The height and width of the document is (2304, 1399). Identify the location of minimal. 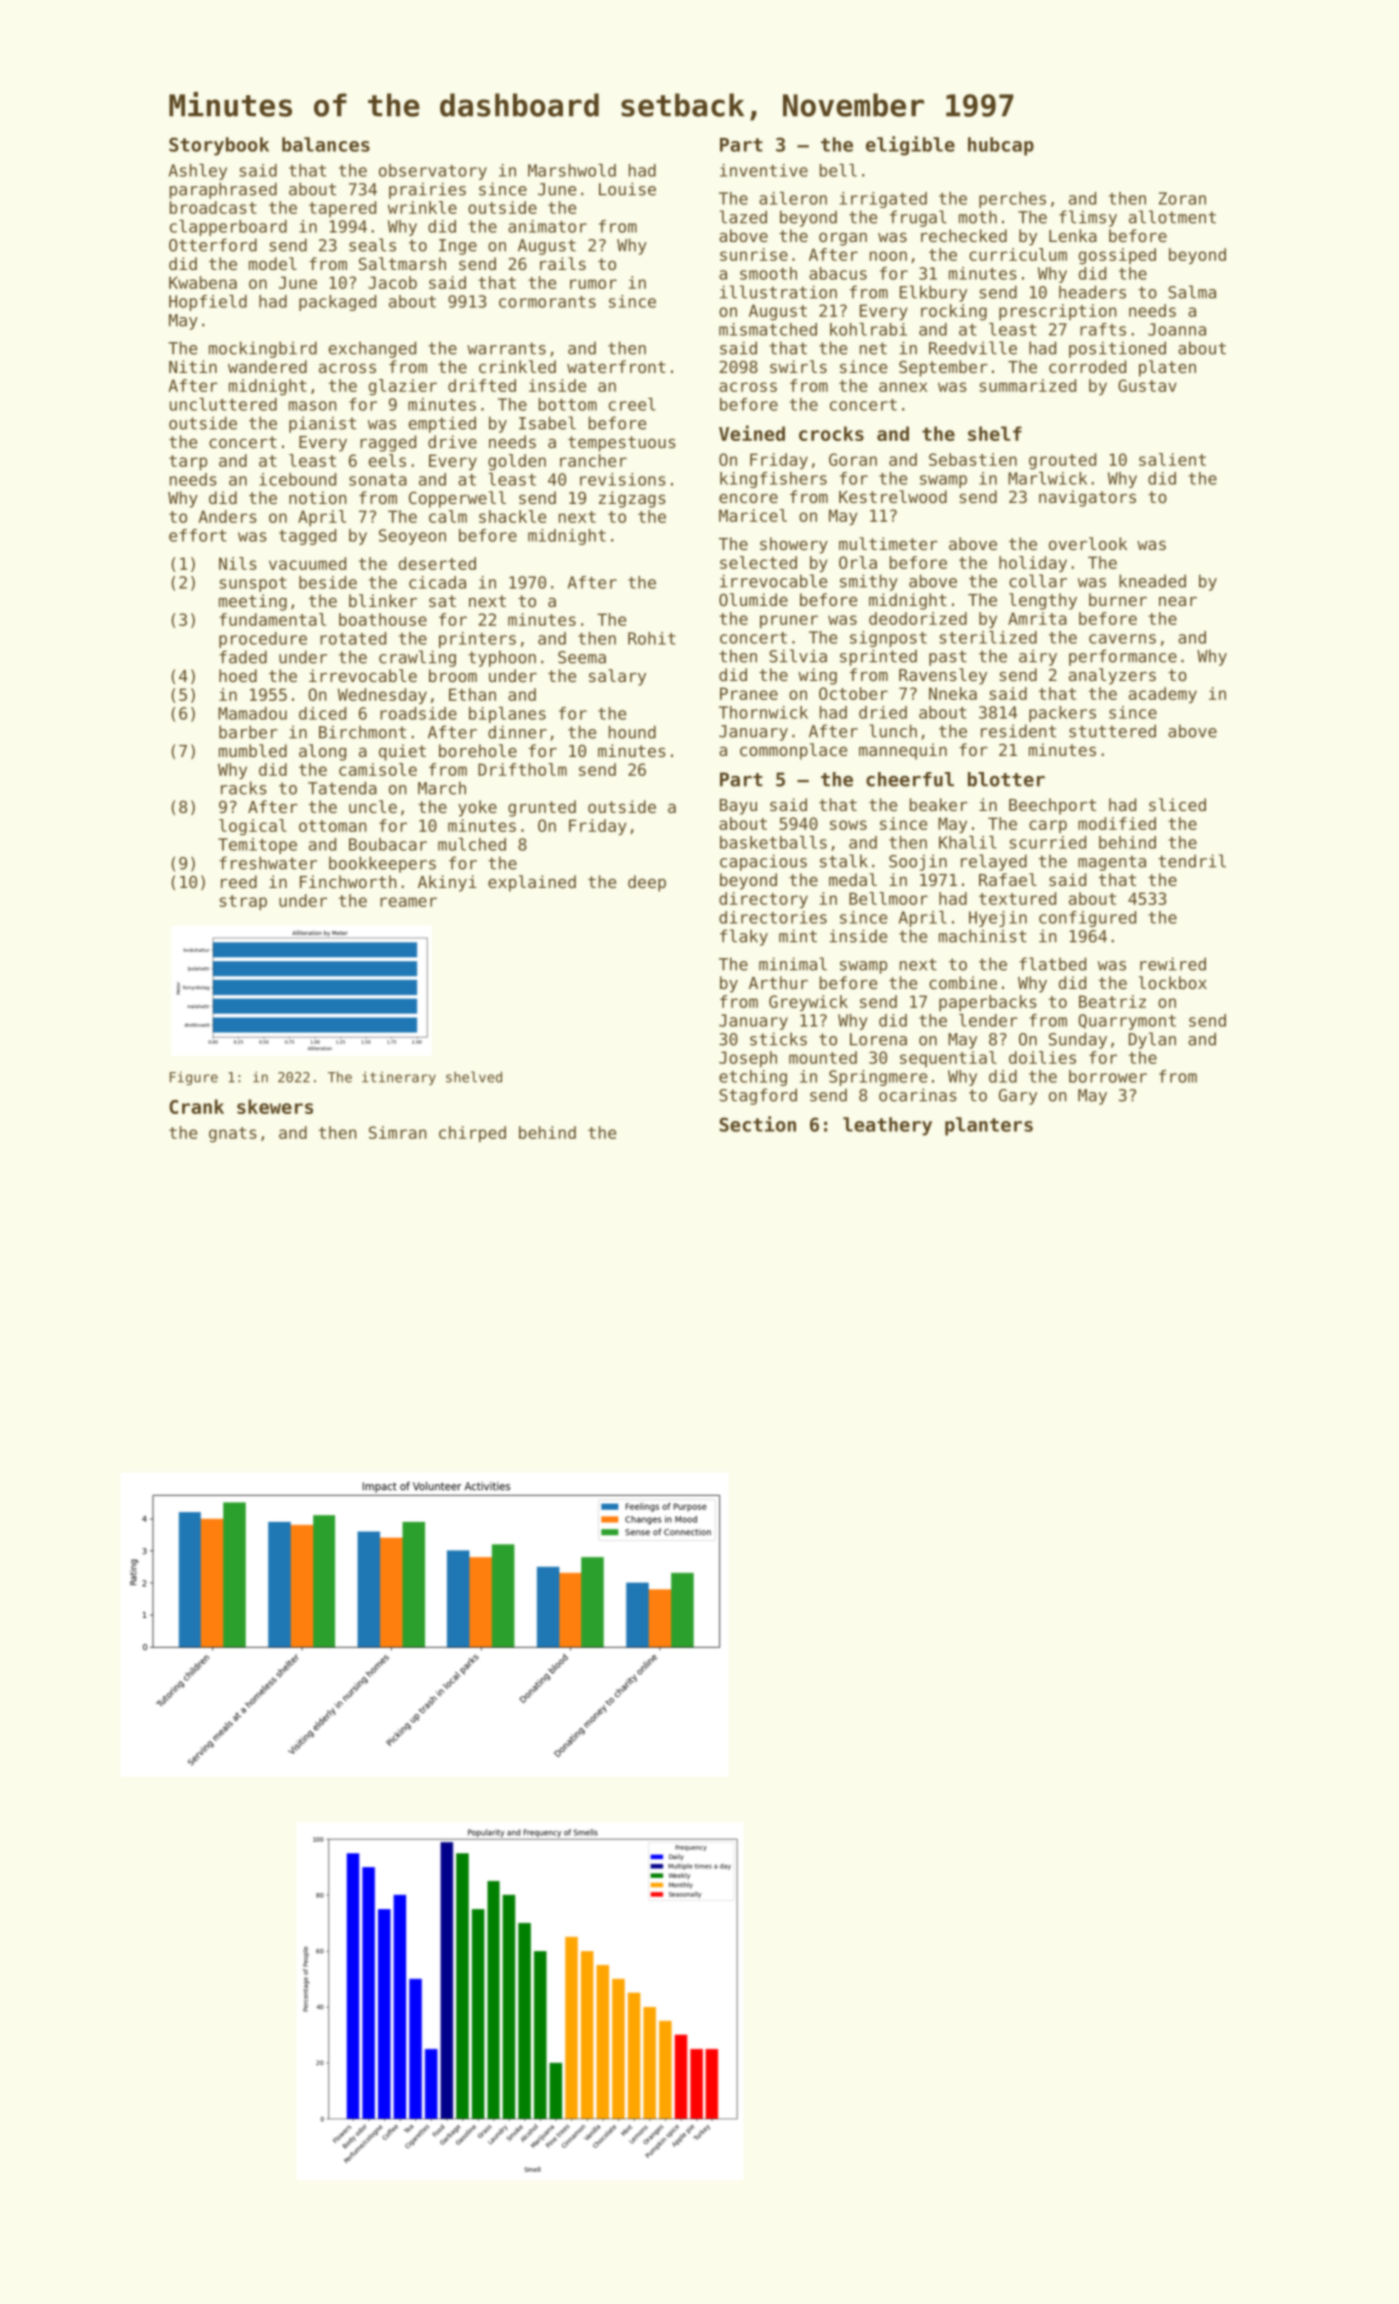
(793, 964).
